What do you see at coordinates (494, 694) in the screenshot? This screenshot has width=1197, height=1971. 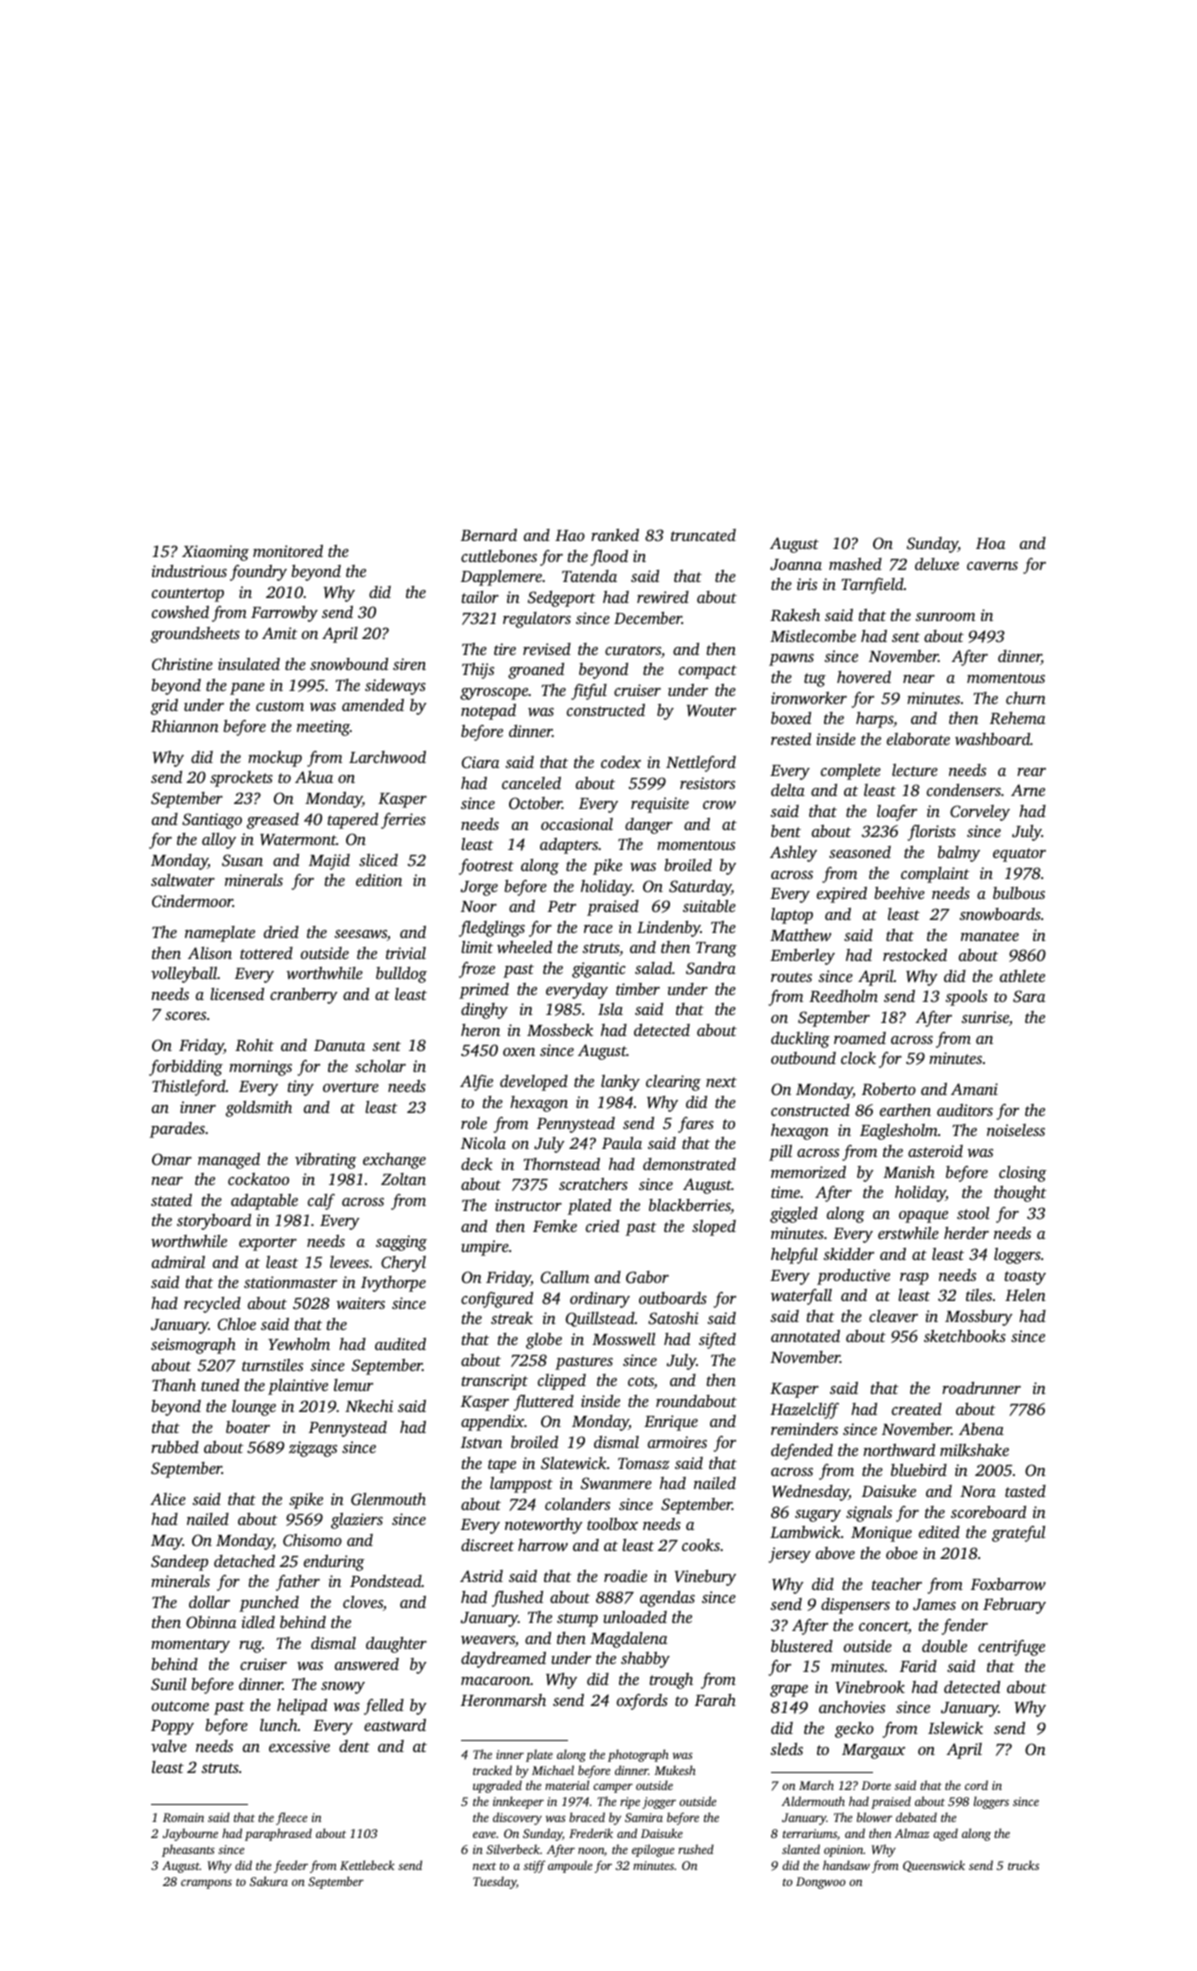 I see `gyroscope` at bounding box center [494, 694].
